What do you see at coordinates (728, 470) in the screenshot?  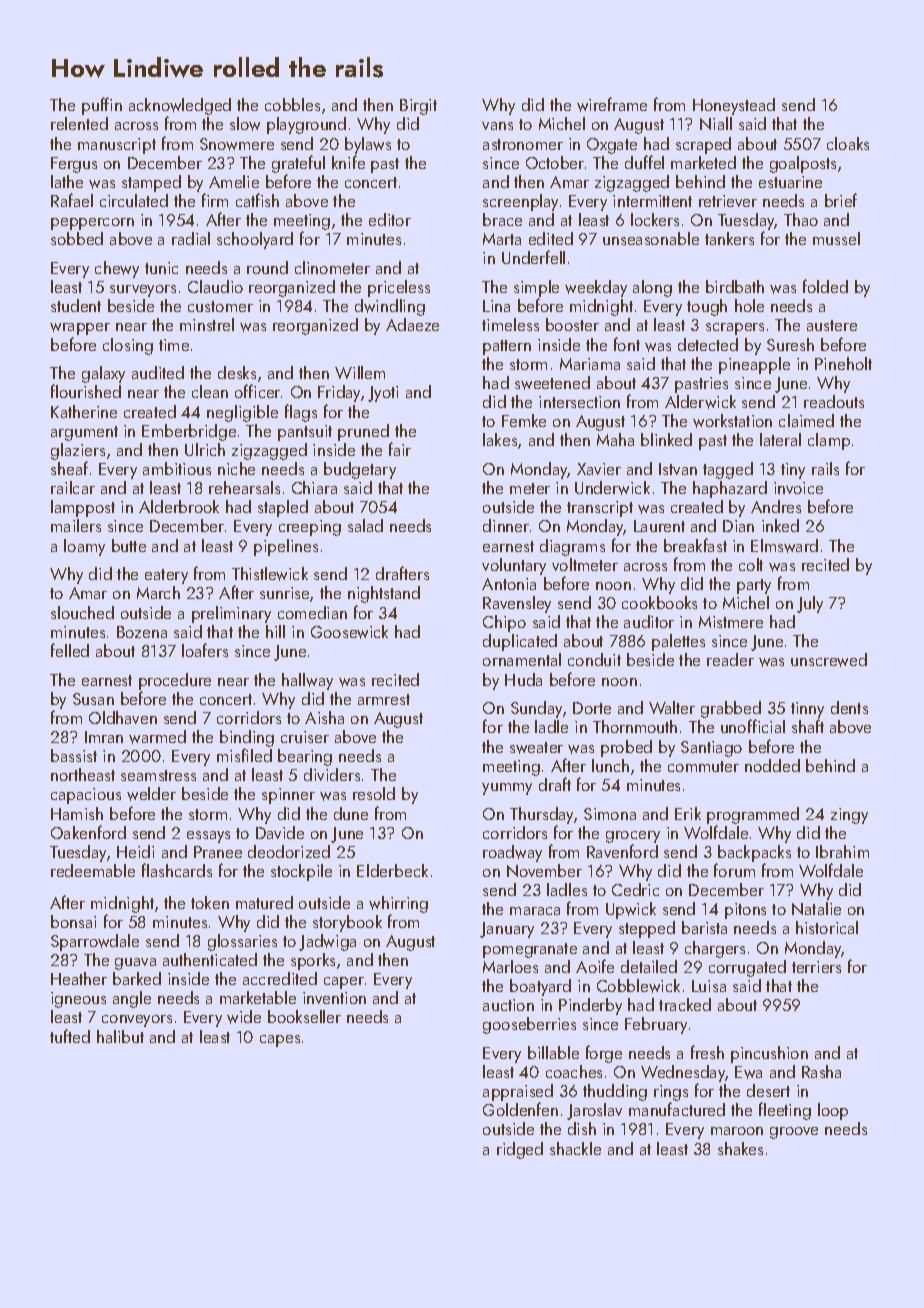 I see `tagged` at bounding box center [728, 470].
